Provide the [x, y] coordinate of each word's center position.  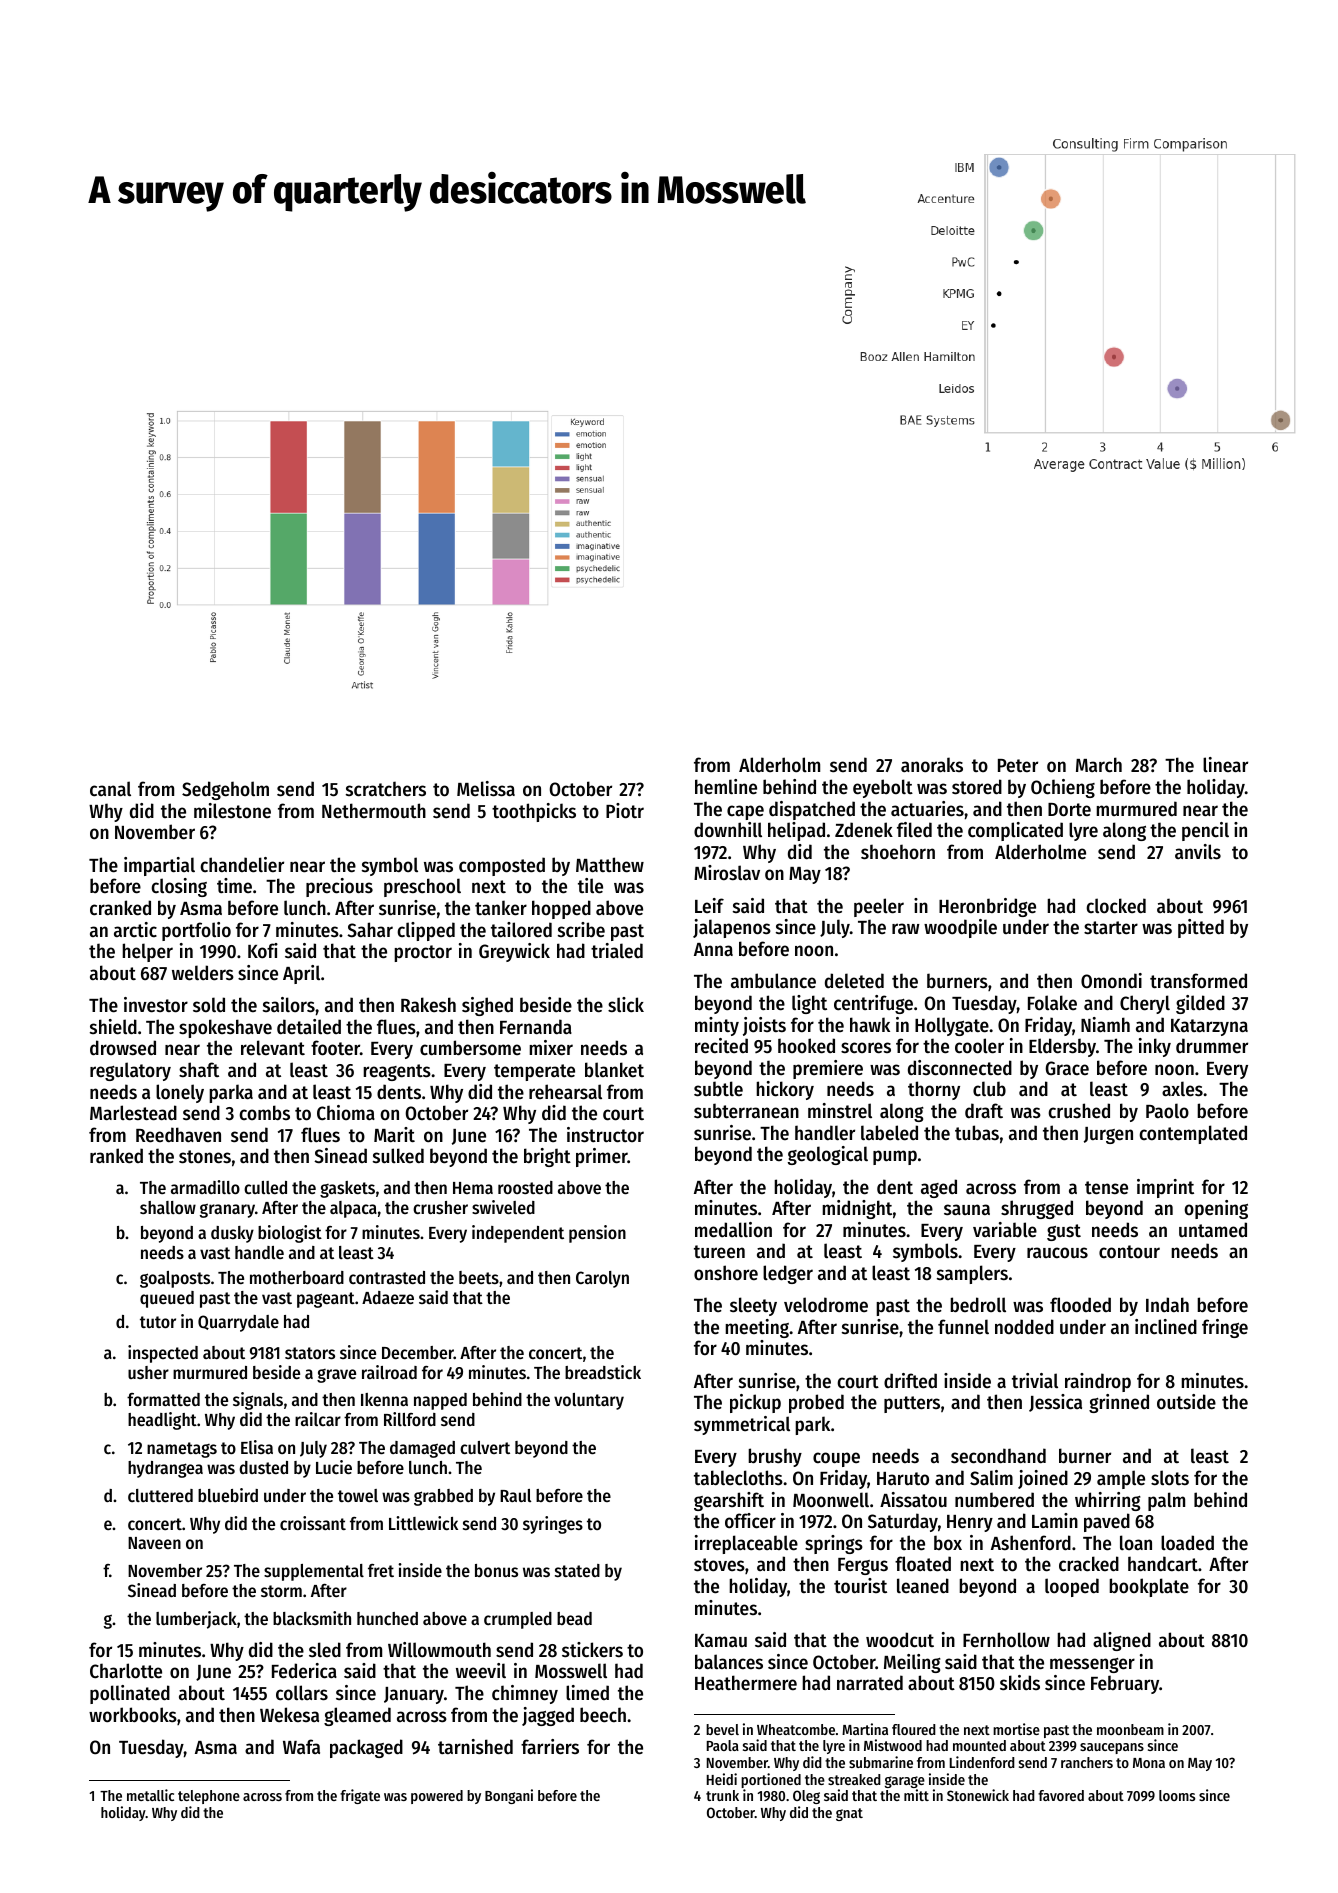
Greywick [514, 952]
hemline [726, 787]
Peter [1018, 765]
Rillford [410, 1419]
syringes [553, 1525]
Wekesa [289, 1714]
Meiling [912, 1663]
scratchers [386, 789]
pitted [1201, 928]
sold [209, 1005]
